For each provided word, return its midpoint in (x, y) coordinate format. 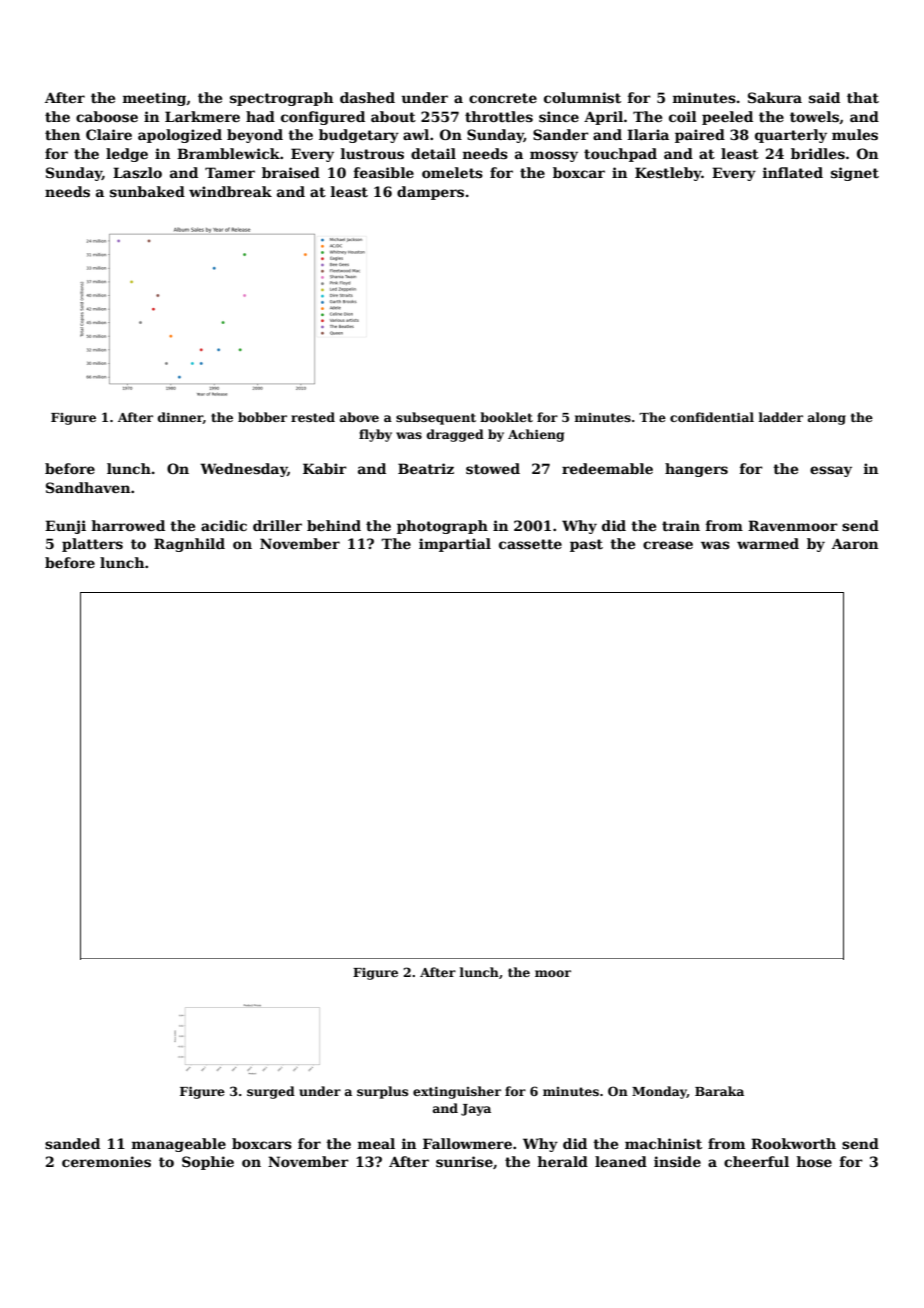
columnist (582, 97)
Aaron (855, 543)
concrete (503, 98)
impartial (455, 545)
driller (277, 525)
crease (668, 545)
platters (92, 545)
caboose (107, 116)
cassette (530, 544)
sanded (72, 1143)
